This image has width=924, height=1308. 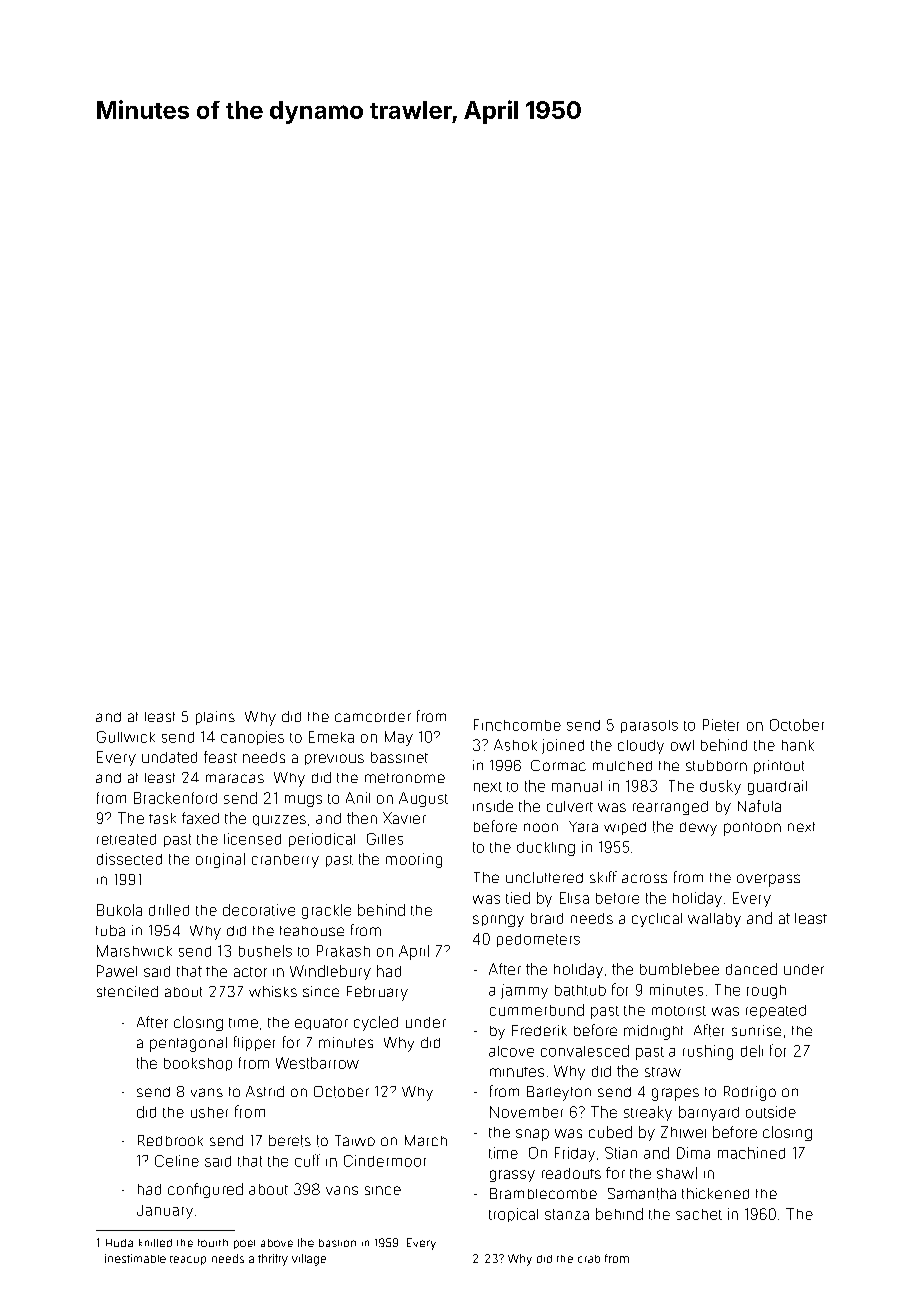 I want to click on alcove, so click(x=511, y=1051).
